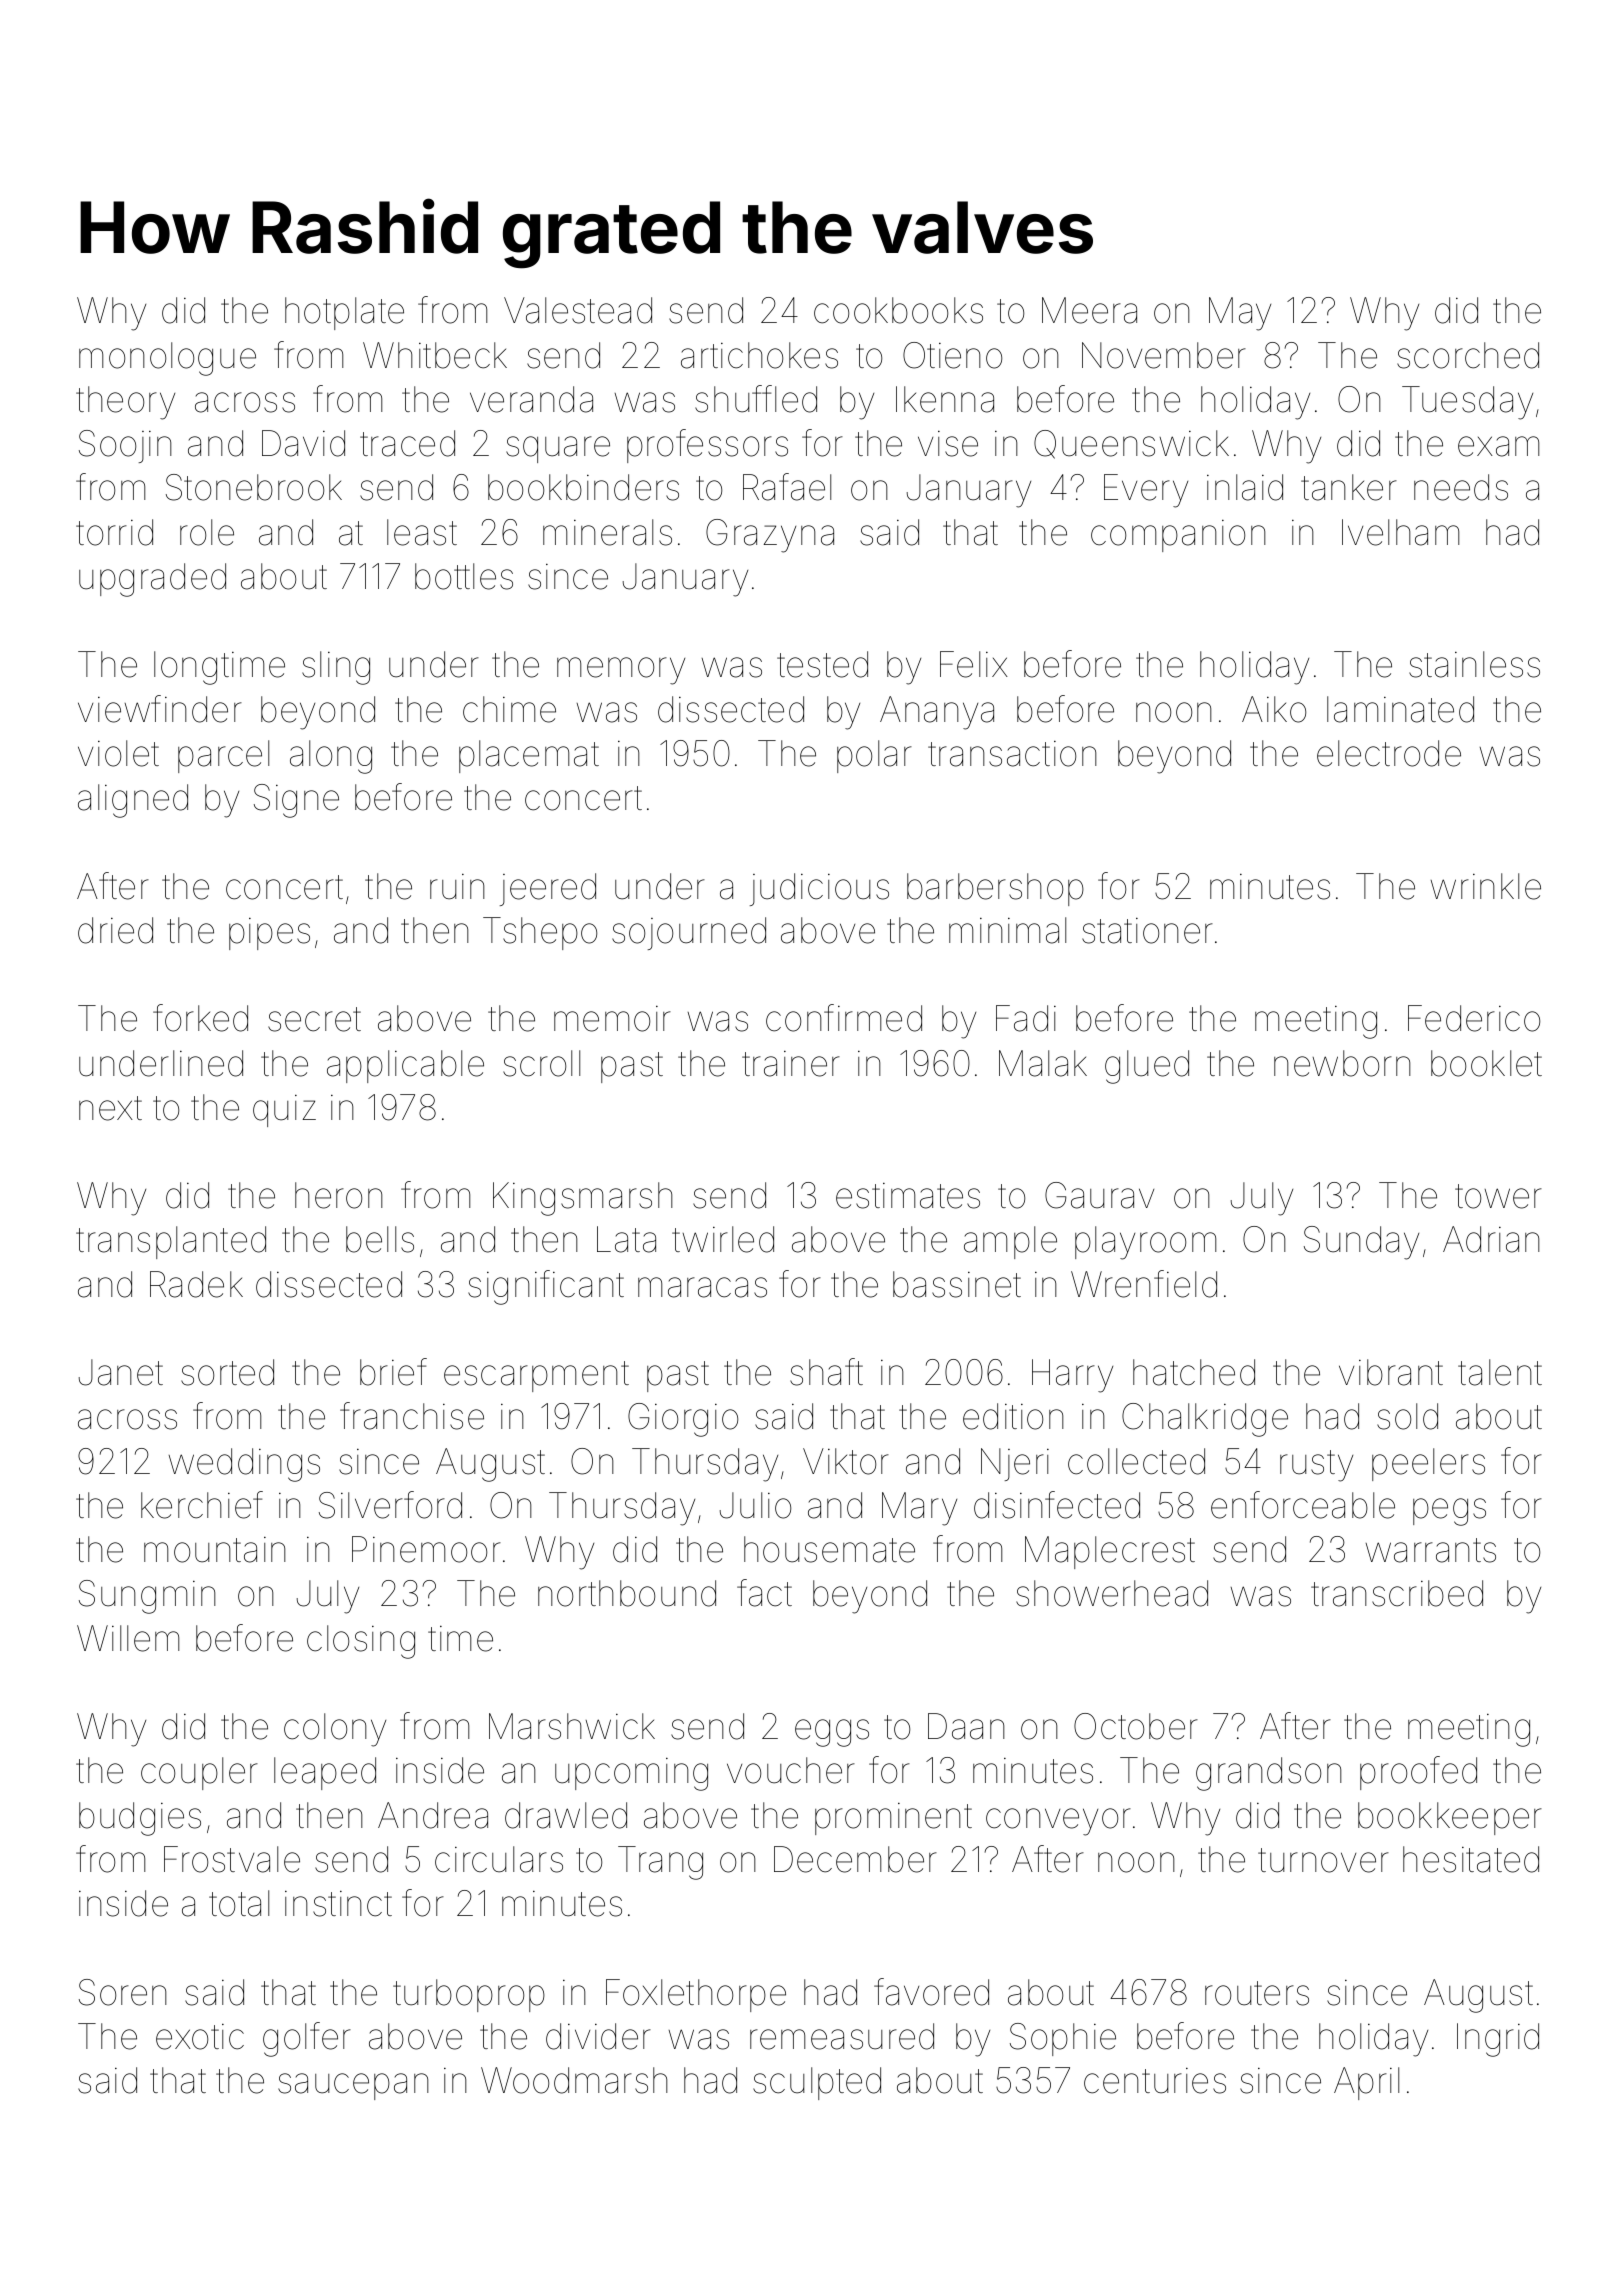  Describe the element at coordinates (227, 1372) in the screenshot. I see `sorted` at that location.
